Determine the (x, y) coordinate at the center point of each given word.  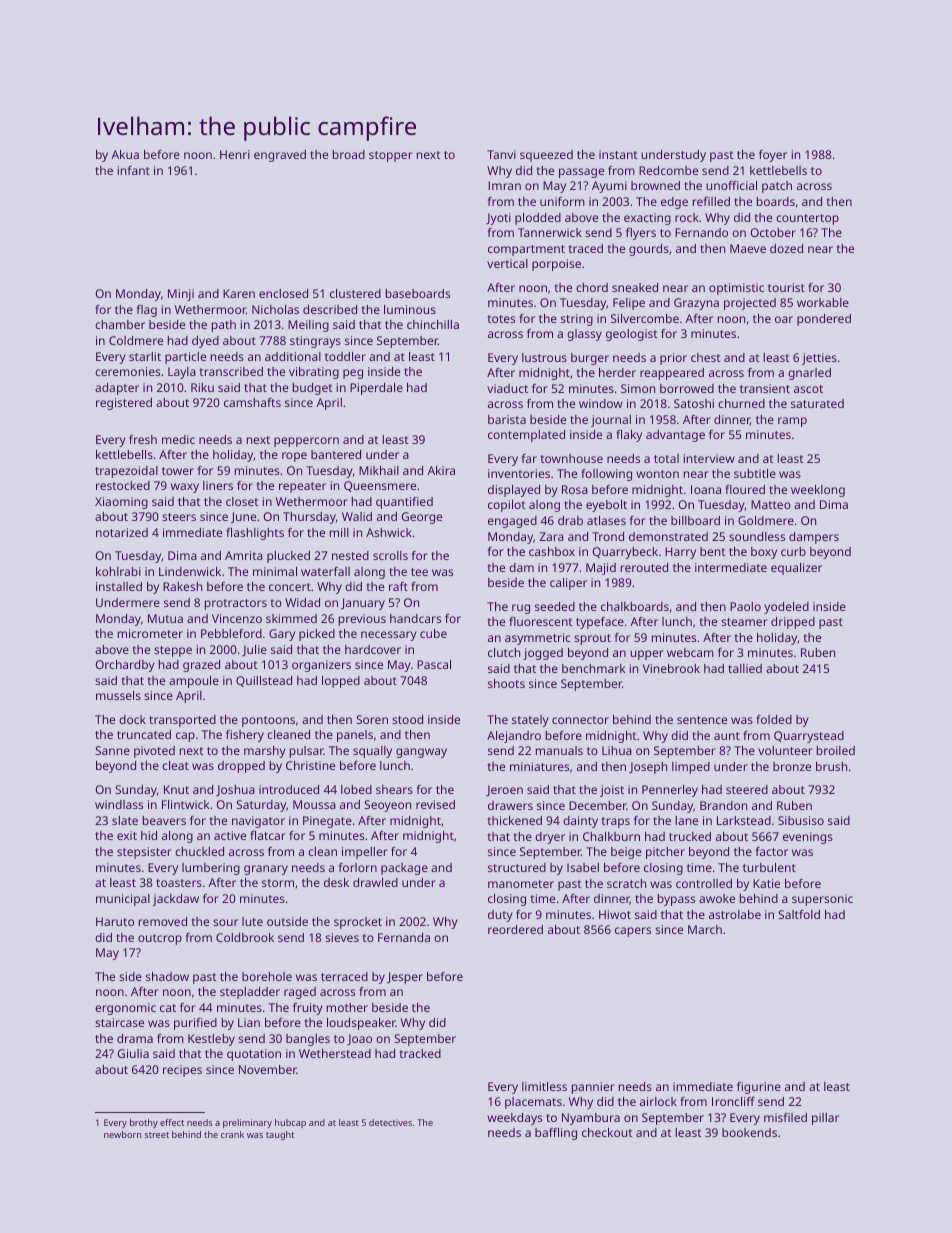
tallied (745, 668)
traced (586, 248)
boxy (764, 553)
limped (691, 768)
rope (294, 457)
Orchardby (125, 666)
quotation (254, 1055)
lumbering (211, 869)
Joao (359, 1039)
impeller (365, 853)
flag (147, 311)
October (773, 232)
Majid (601, 569)
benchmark (593, 668)
